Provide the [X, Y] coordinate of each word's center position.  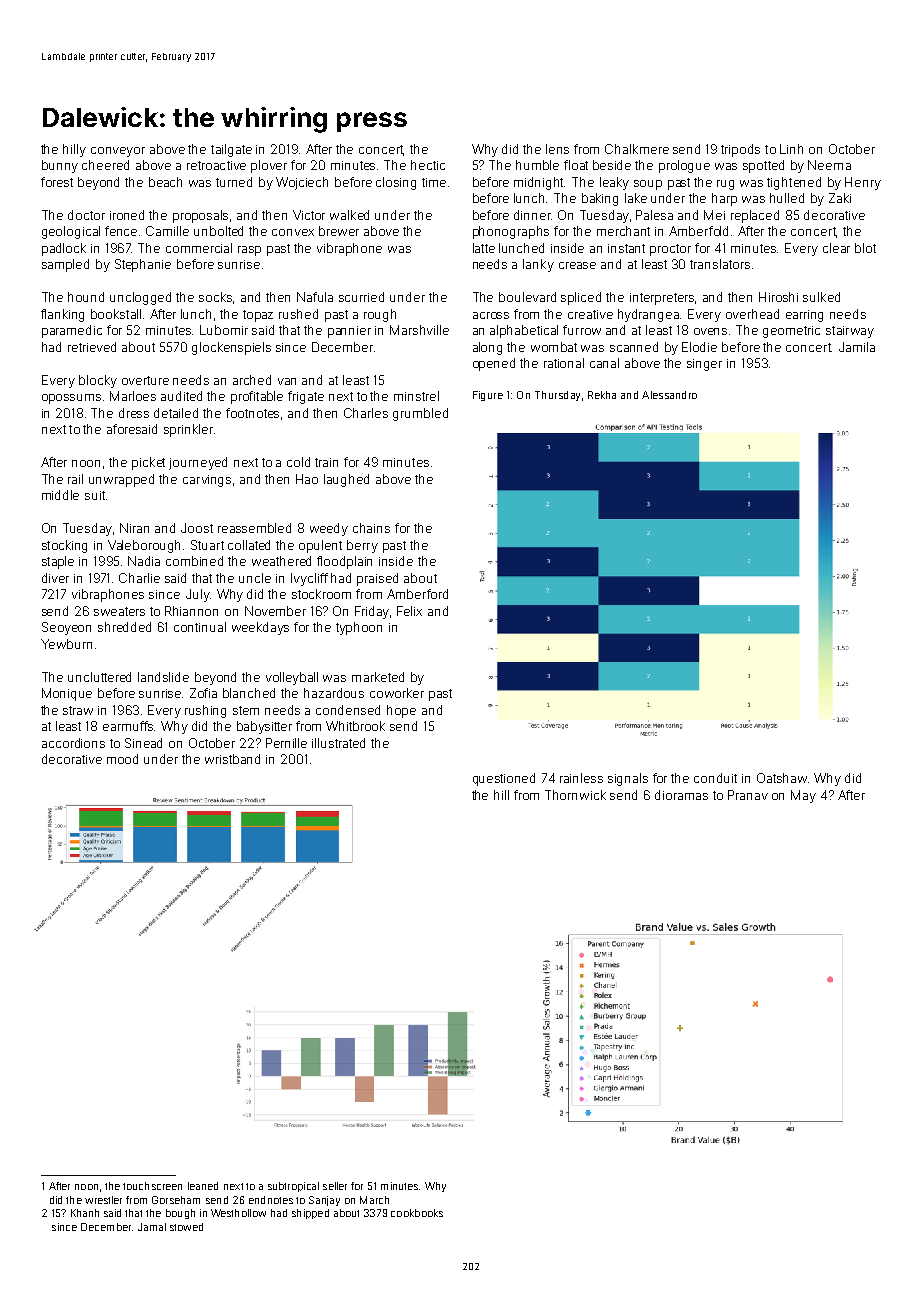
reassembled [254, 528]
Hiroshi [778, 297]
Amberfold [698, 231]
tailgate [231, 150]
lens [557, 149]
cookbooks [417, 1213]
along [487, 348]
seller [335, 1186]
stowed [186, 1227]
